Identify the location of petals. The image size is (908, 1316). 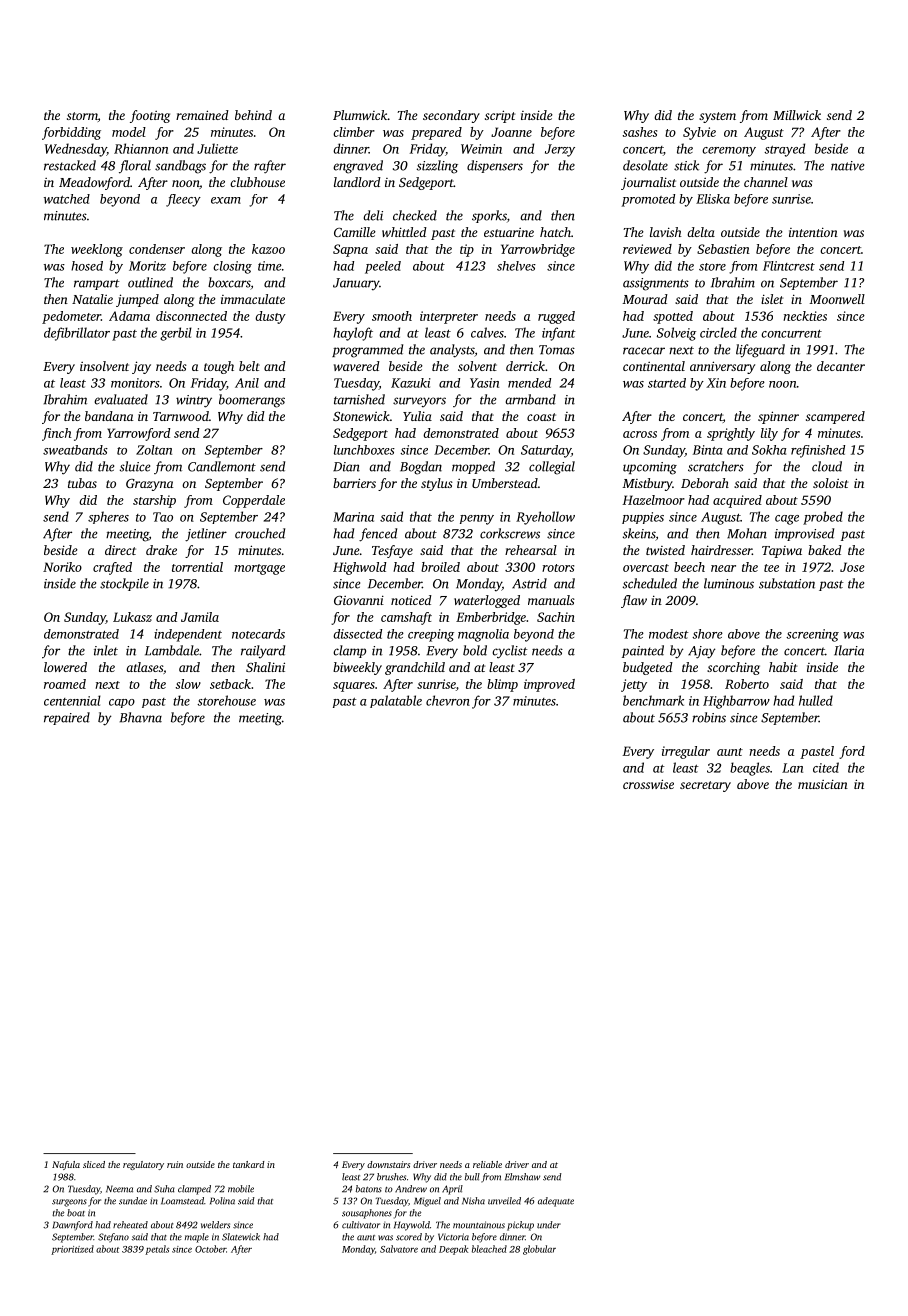
(157, 1250).
